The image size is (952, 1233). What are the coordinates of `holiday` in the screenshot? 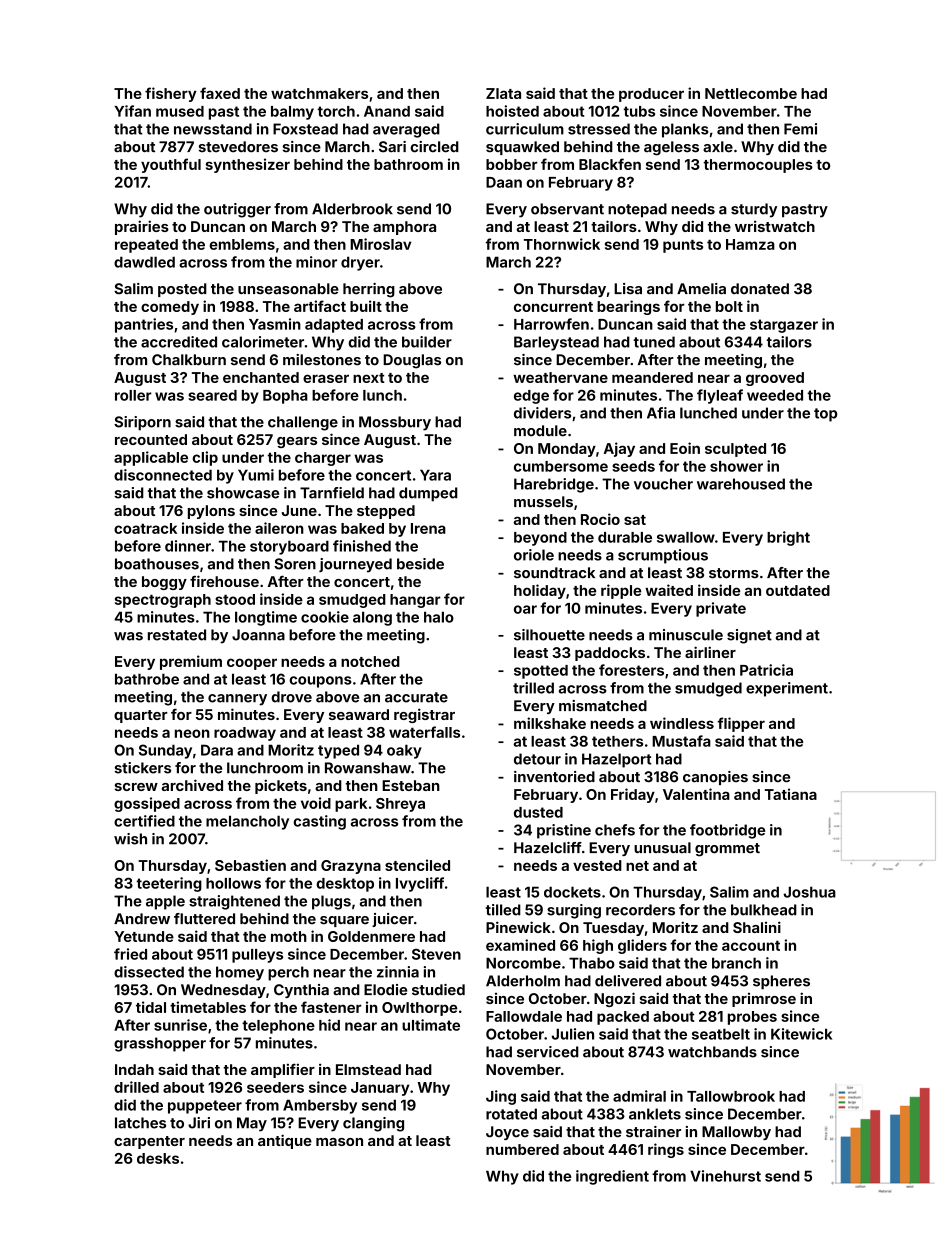 It's located at (540, 591).
